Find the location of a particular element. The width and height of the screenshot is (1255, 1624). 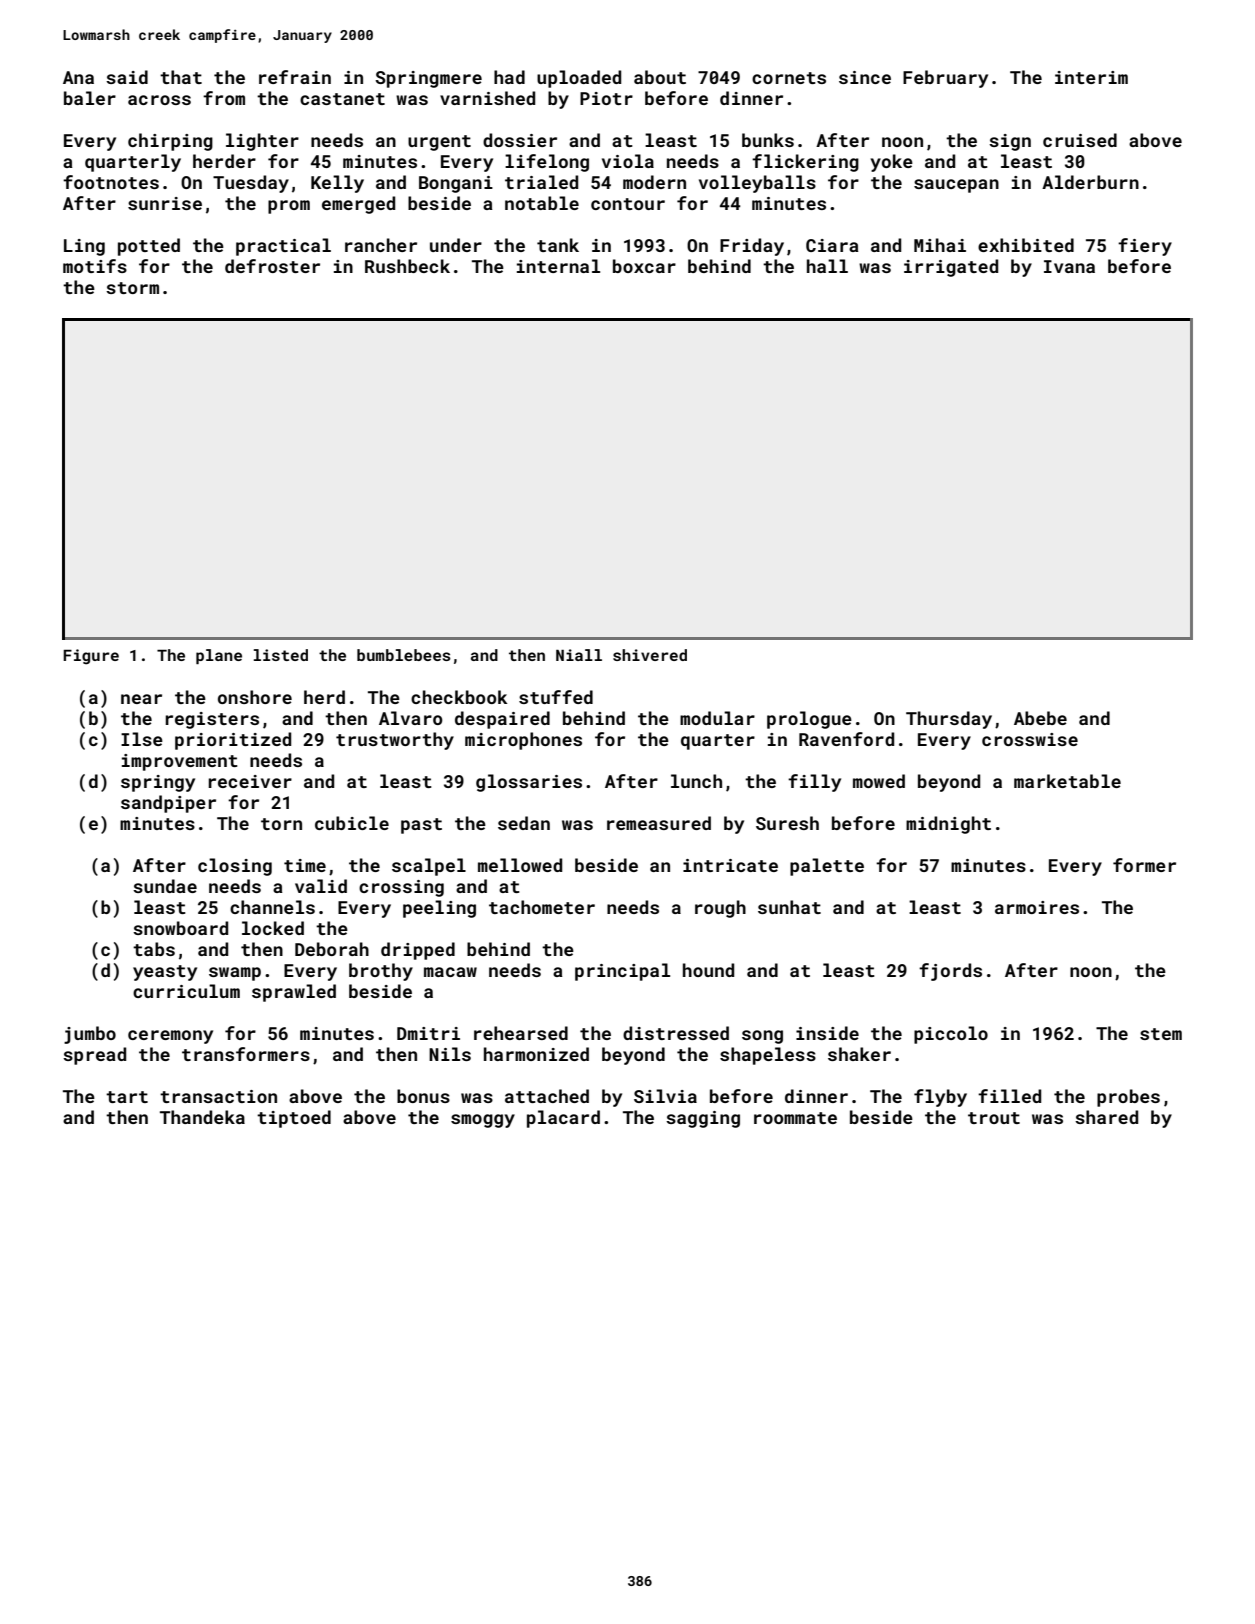

Ivana is located at coordinates (1069, 266).
